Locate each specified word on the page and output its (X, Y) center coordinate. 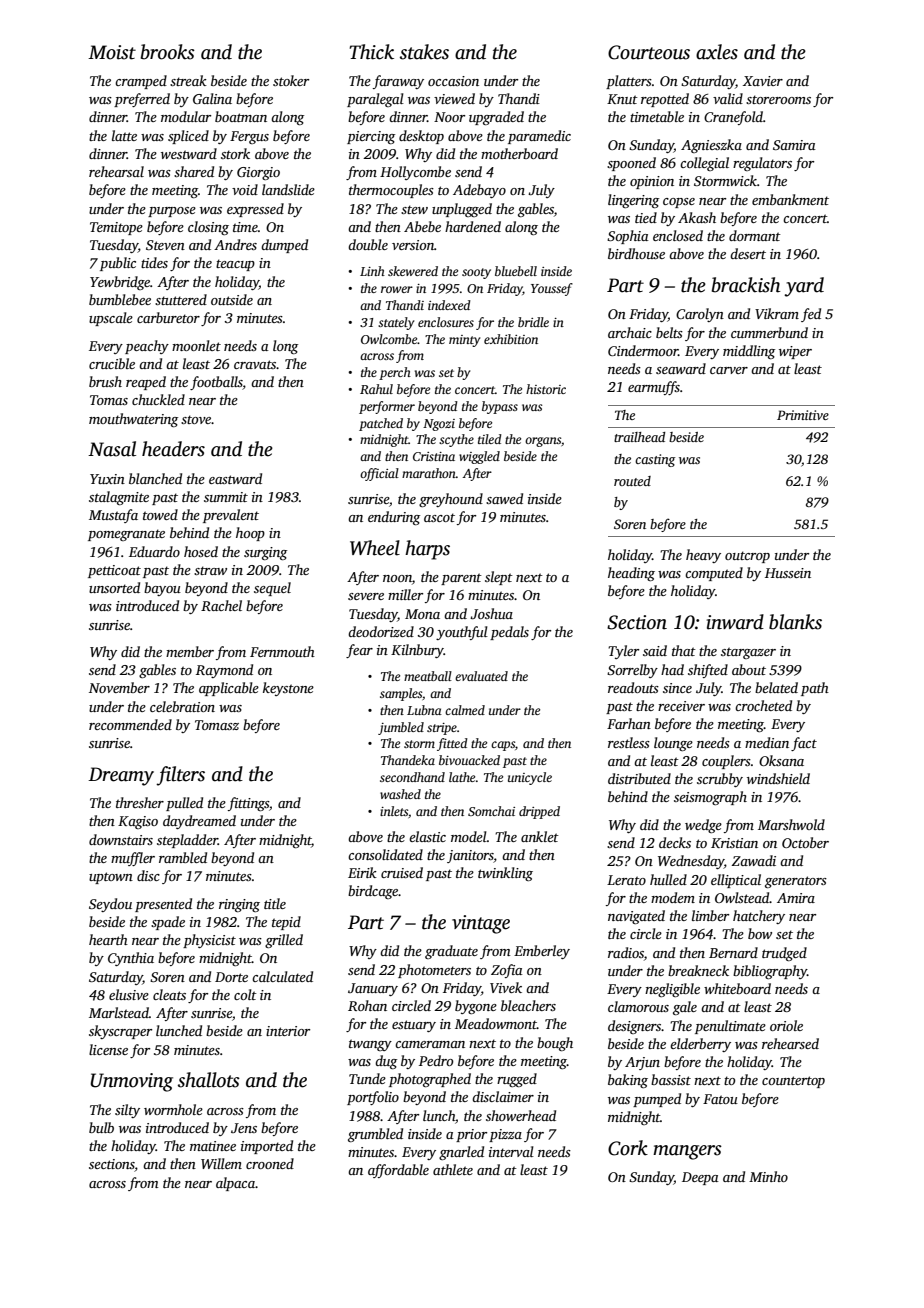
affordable (398, 1171)
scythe (456, 440)
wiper (795, 352)
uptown (111, 878)
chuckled (158, 399)
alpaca (235, 1184)
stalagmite (119, 498)
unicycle (530, 778)
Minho (768, 1176)
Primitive (803, 415)
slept (499, 578)
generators (796, 882)
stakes (424, 52)
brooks (168, 52)
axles (717, 52)
